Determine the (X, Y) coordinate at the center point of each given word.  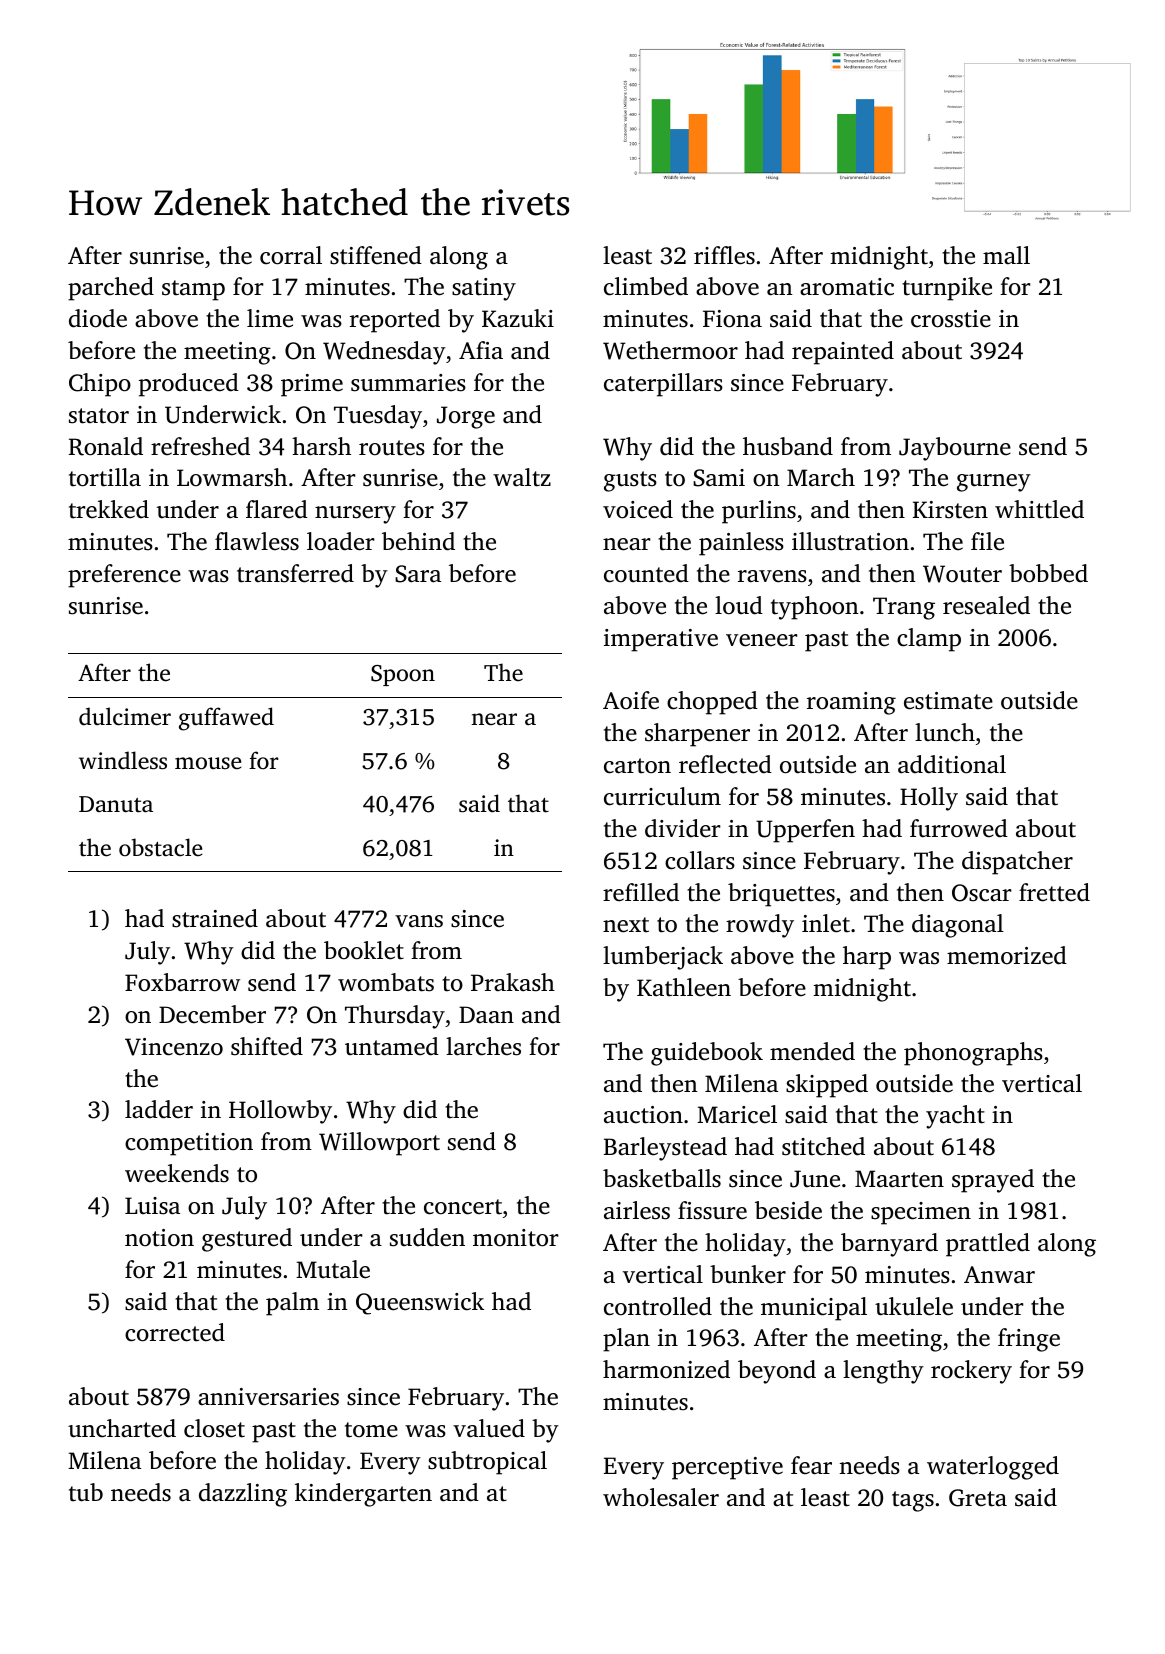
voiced (638, 509)
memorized (1007, 955)
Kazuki (518, 318)
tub (86, 1492)
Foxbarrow (182, 982)
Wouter (962, 574)
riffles (724, 255)
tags (913, 1501)
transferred (295, 573)
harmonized (666, 1369)
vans (419, 921)
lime (270, 318)
